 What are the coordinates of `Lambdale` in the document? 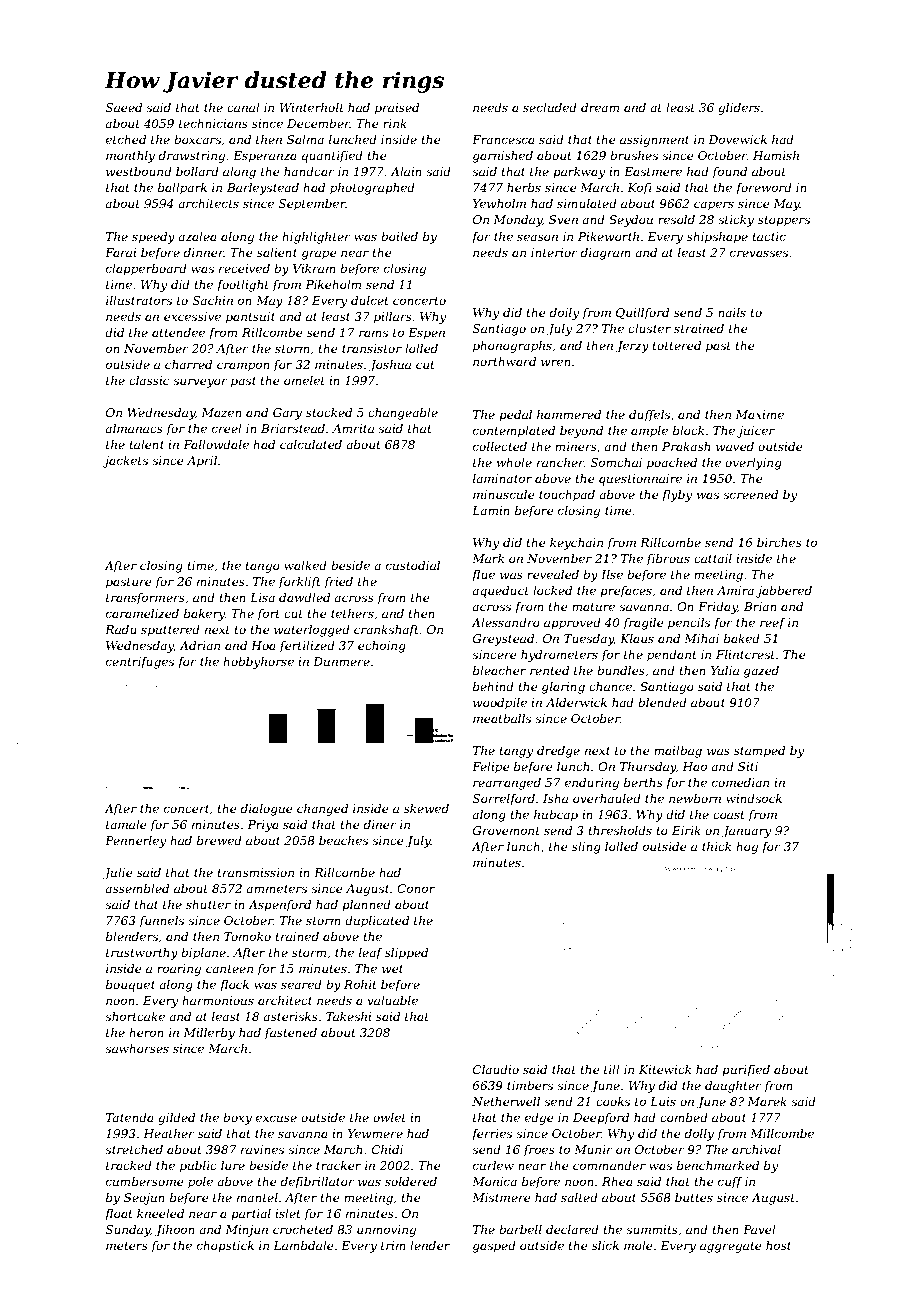 It's located at (303, 1245).
